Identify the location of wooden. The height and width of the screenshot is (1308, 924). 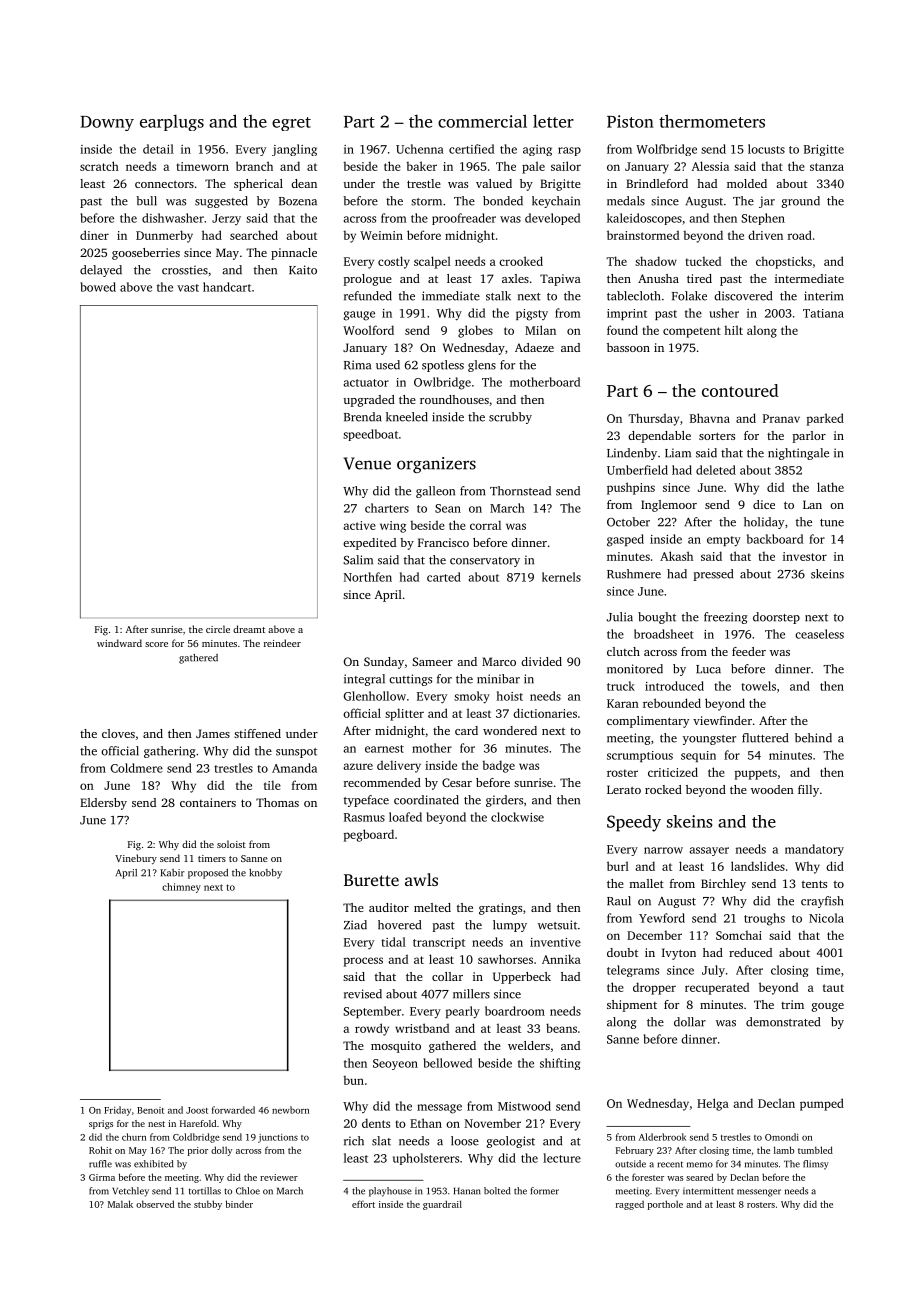
(772, 789).
